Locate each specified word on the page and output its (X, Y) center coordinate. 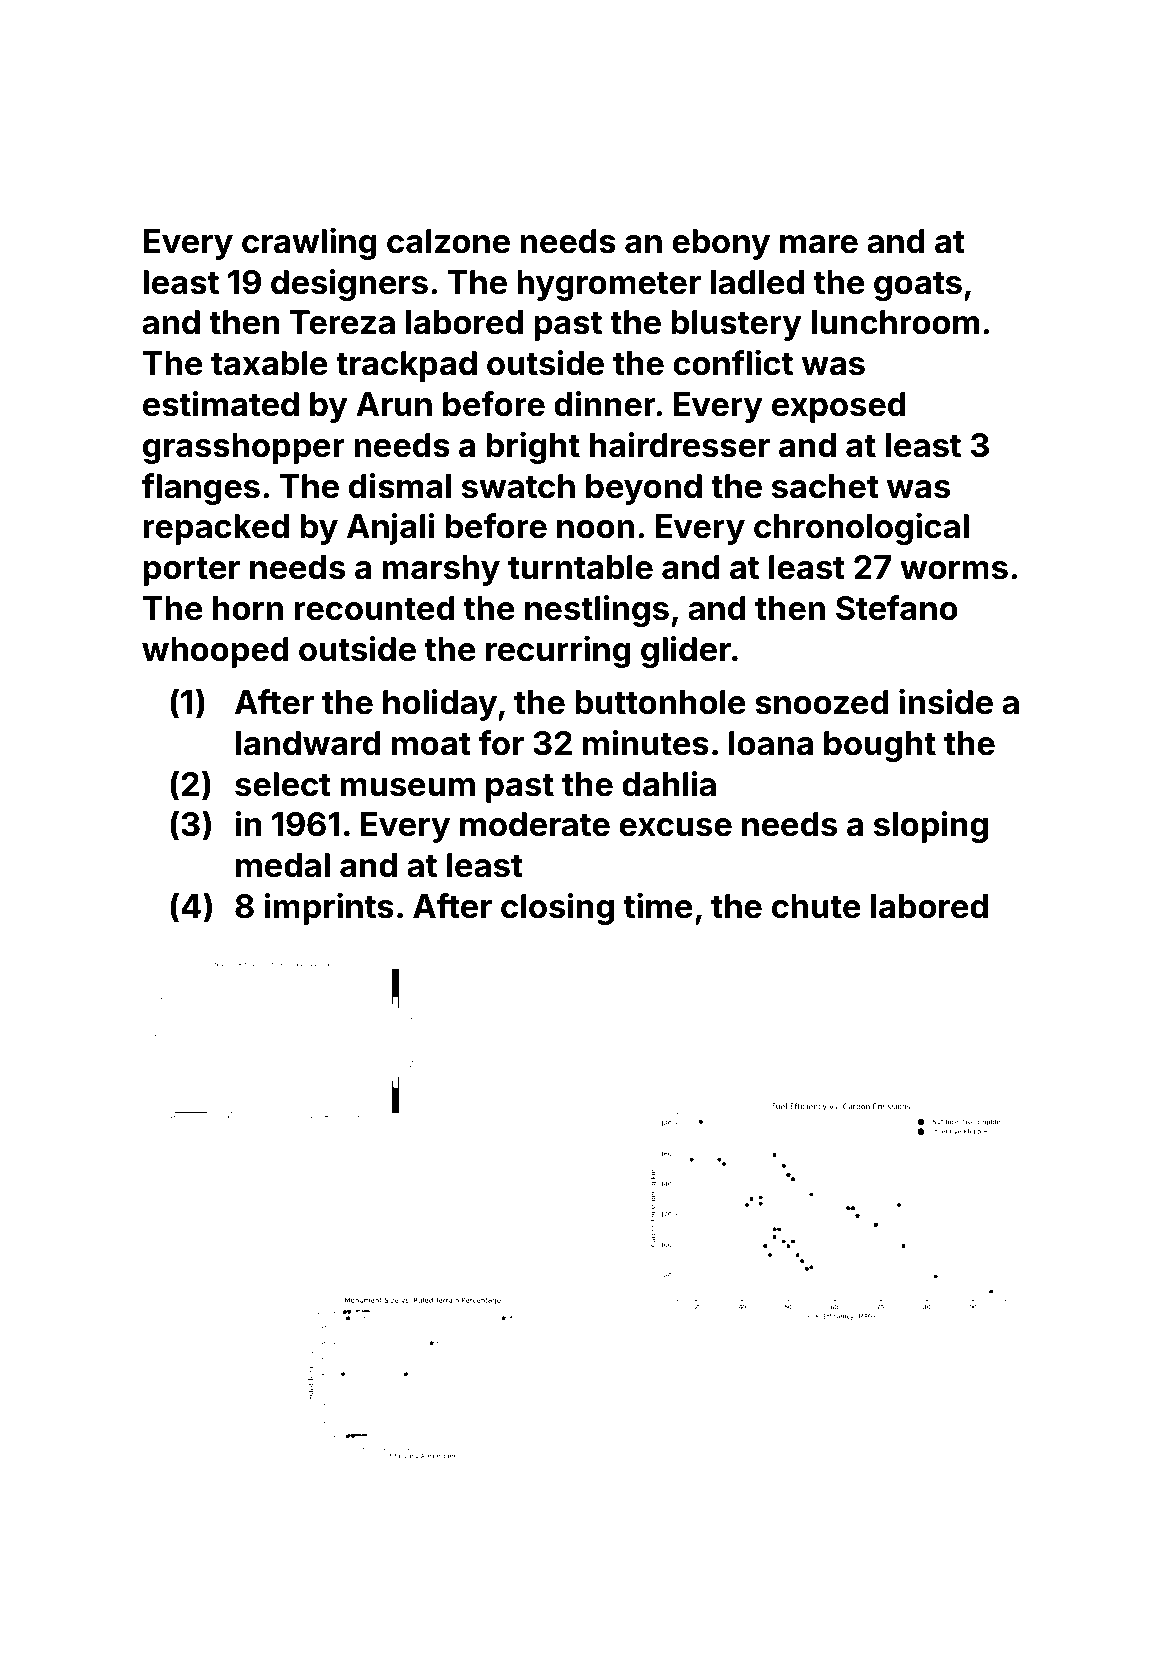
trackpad (406, 366)
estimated (221, 404)
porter (191, 571)
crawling (309, 244)
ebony (721, 244)
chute (816, 906)
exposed (839, 407)
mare (819, 244)
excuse (675, 827)
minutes (646, 743)
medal (283, 865)
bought (880, 746)
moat (431, 744)
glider (686, 652)
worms (954, 570)
